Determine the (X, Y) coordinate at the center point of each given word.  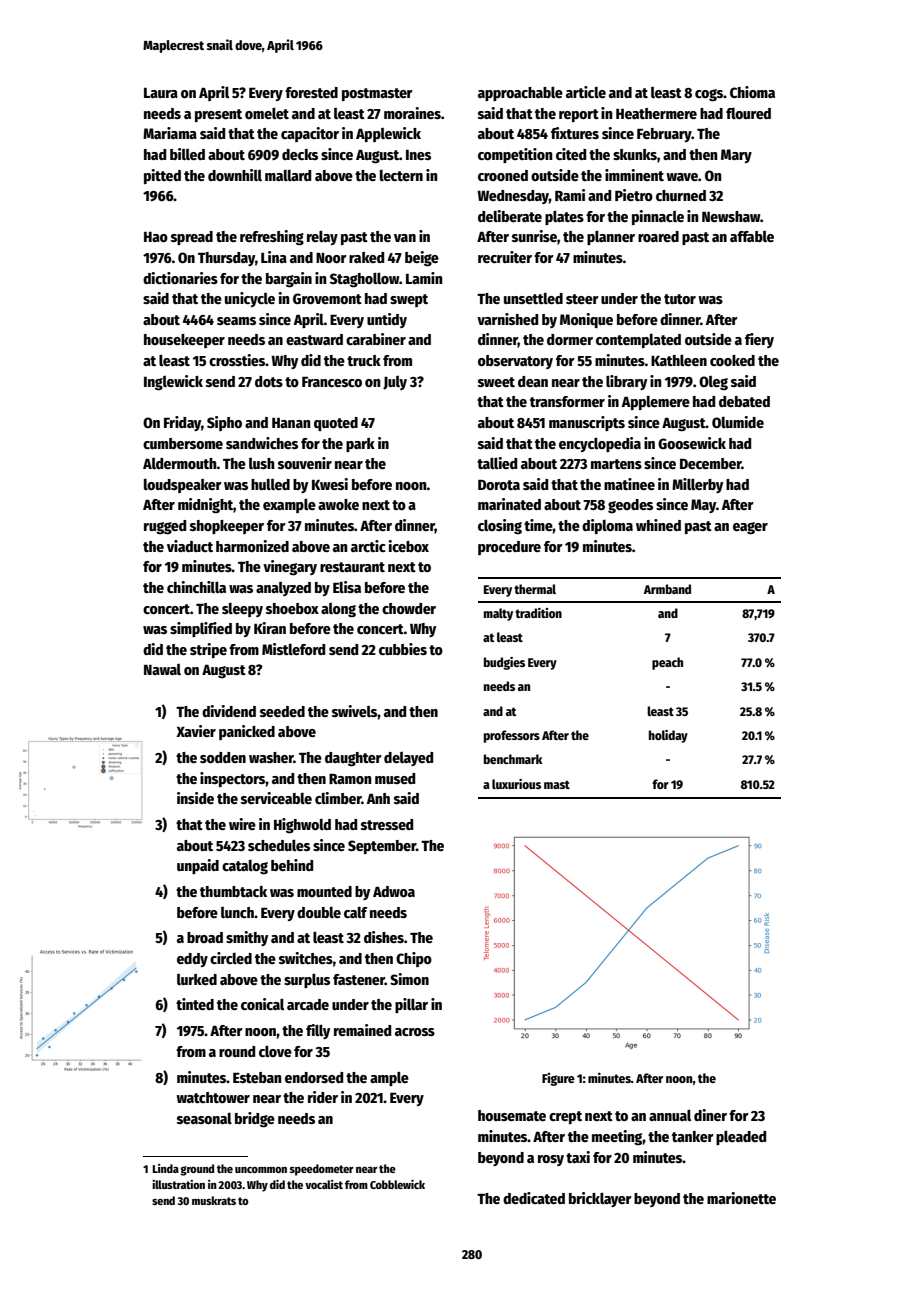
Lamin (424, 278)
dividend (229, 711)
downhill (235, 175)
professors (512, 736)
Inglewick (173, 383)
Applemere (656, 403)
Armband (667, 589)
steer (582, 299)
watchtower (213, 1097)
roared (658, 236)
